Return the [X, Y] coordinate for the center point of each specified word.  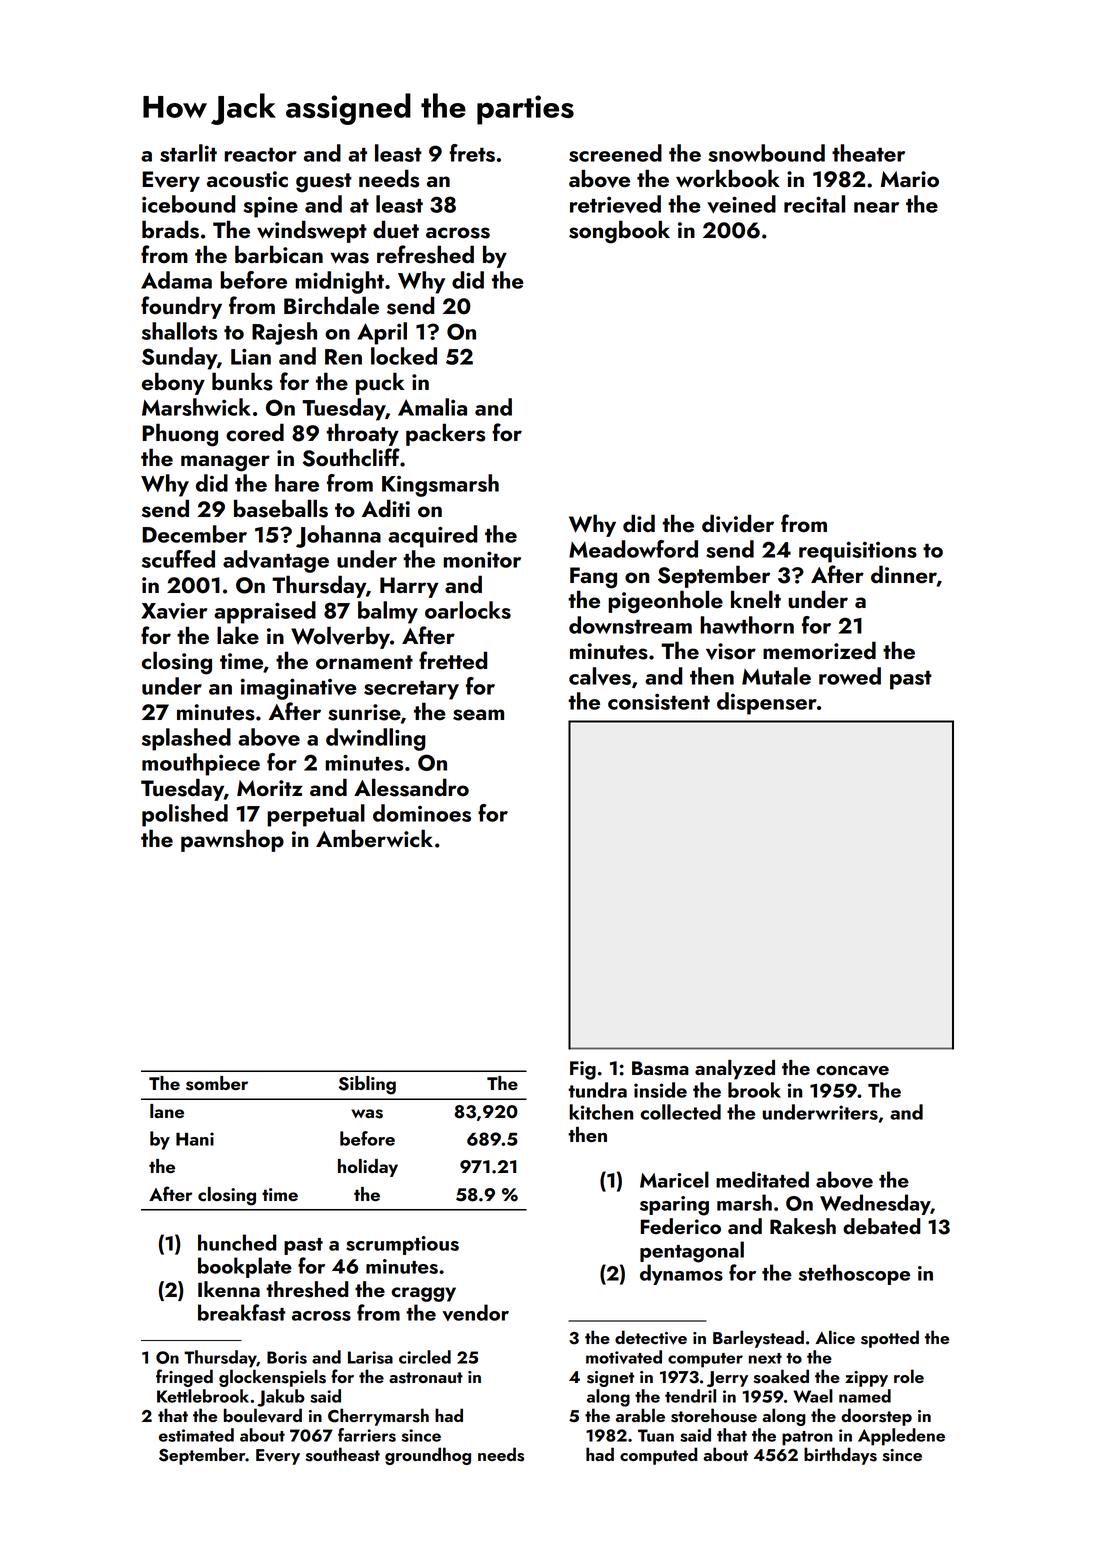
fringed [184, 1378]
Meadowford [633, 549]
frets [472, 153]
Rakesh [803, 1226]
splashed [186, 739]
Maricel [674, 1179]
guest [324, 183]
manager [225, 463]
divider [738, 523]
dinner [904, 575]
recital [814, 204]
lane [167, 1111]
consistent [659, 701]
